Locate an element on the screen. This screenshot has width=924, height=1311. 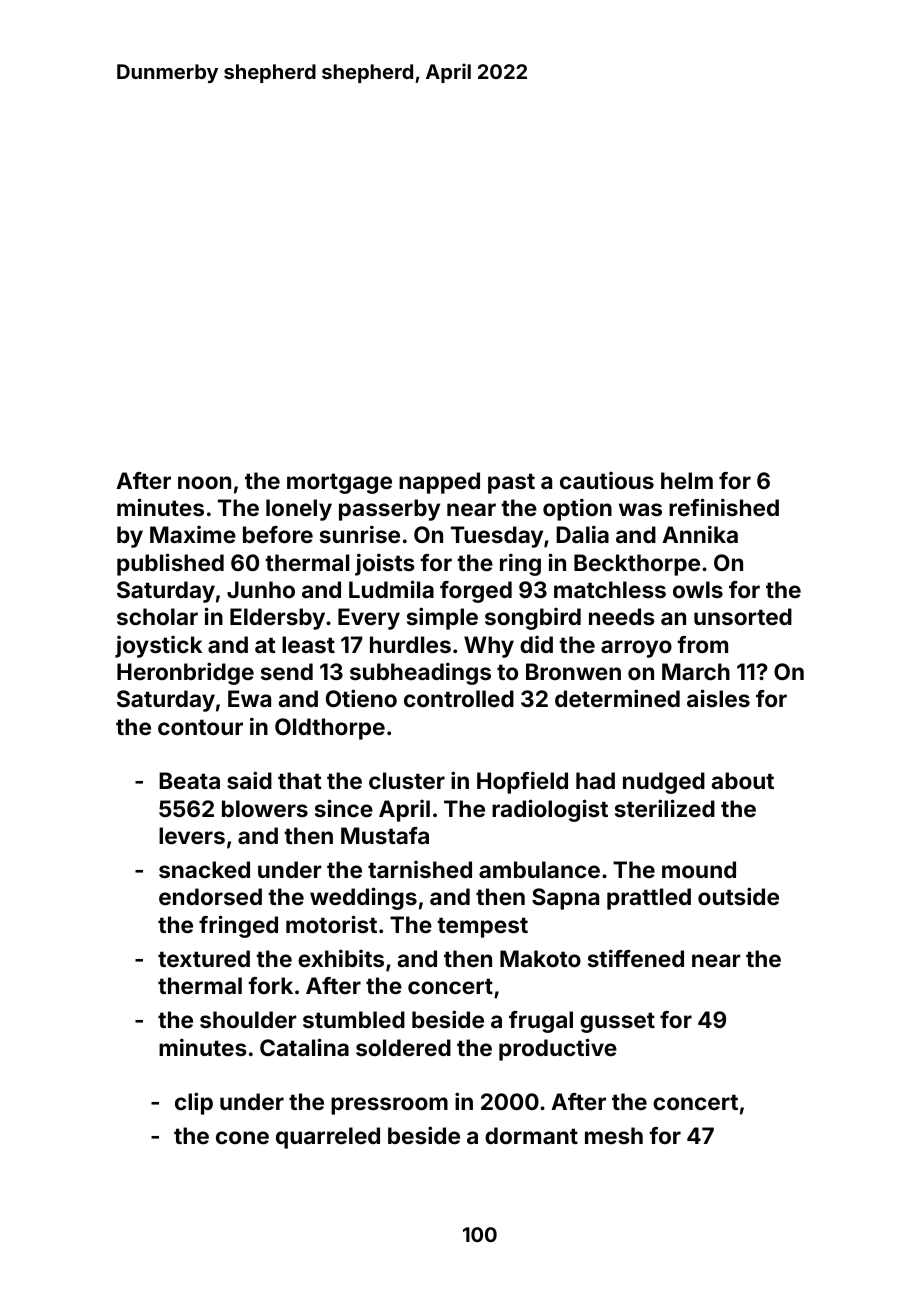
cone is located at coordinates (242, 1137).
